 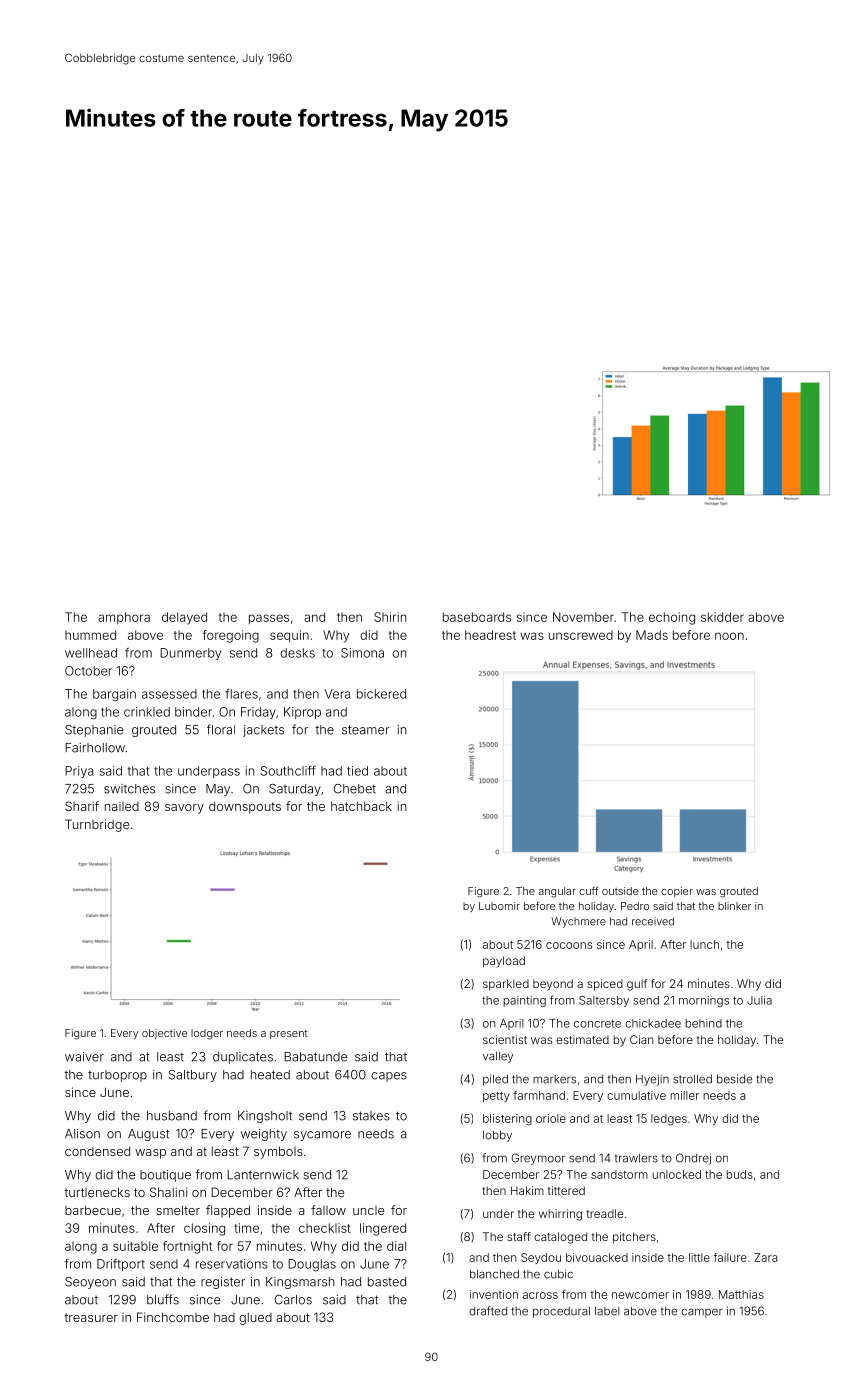 What do you see at coordinates (551, 1118) in the screenshot?
I see `oriole` at bounding box center [551, 1118].
